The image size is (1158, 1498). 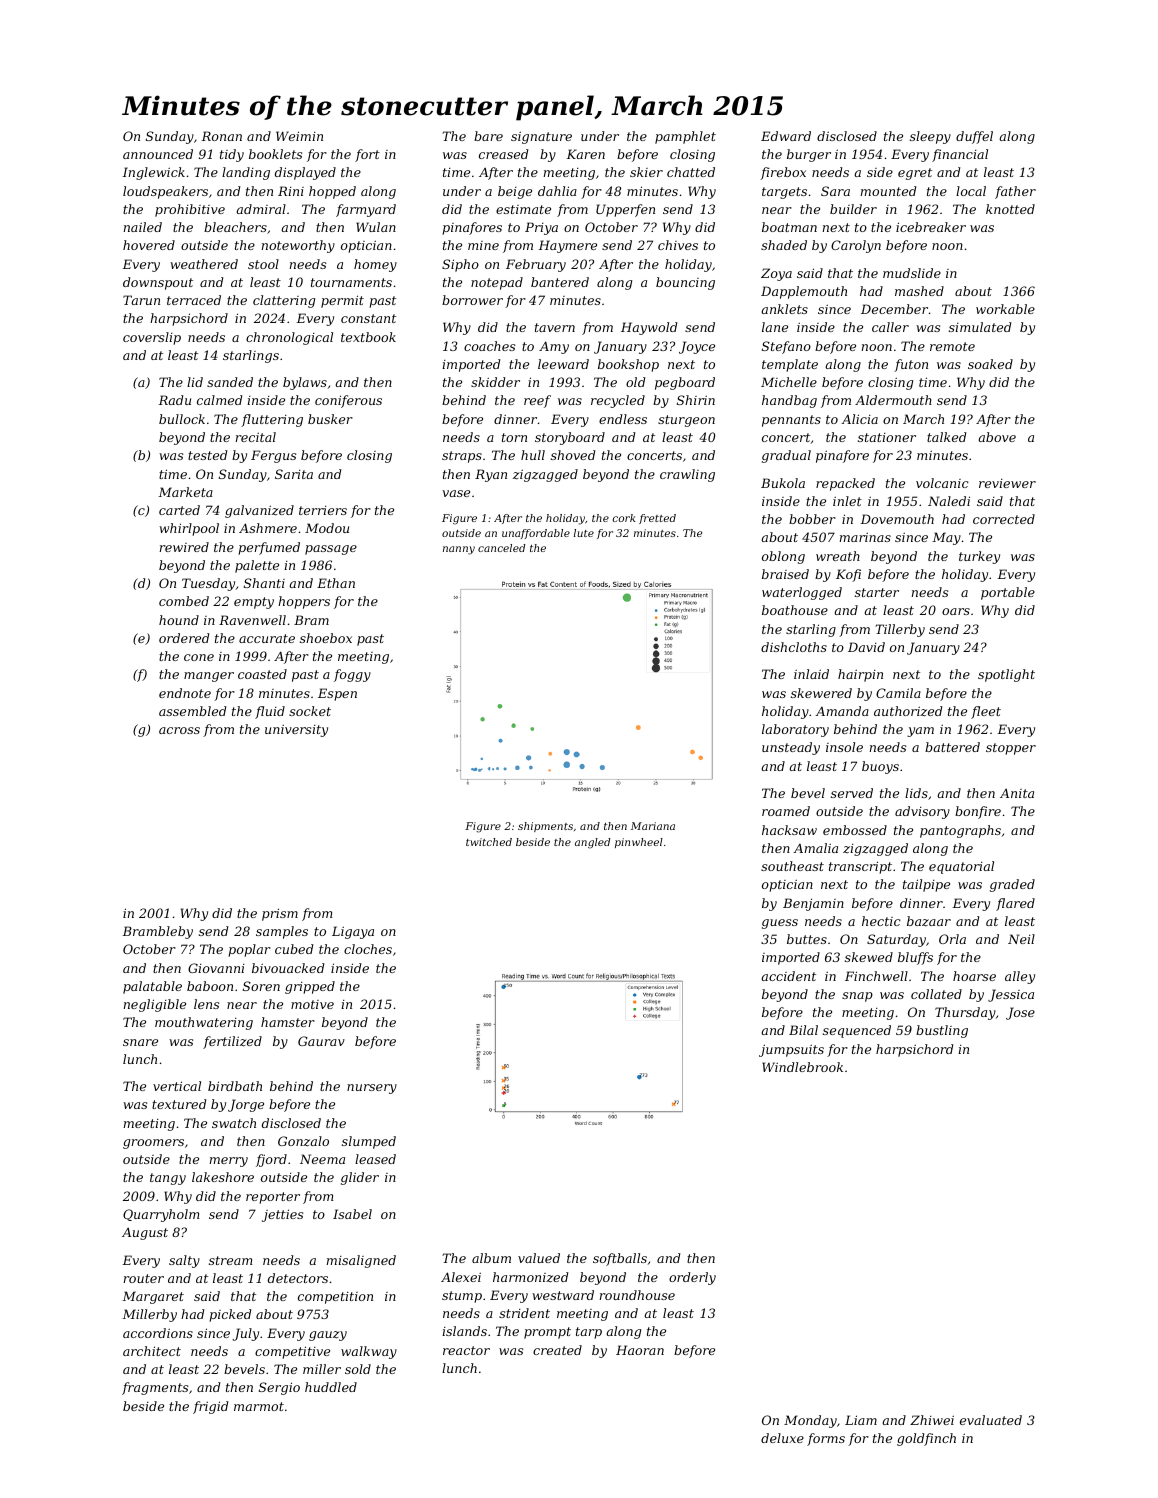 I want to click on signature, so click(x=541, y=138).
